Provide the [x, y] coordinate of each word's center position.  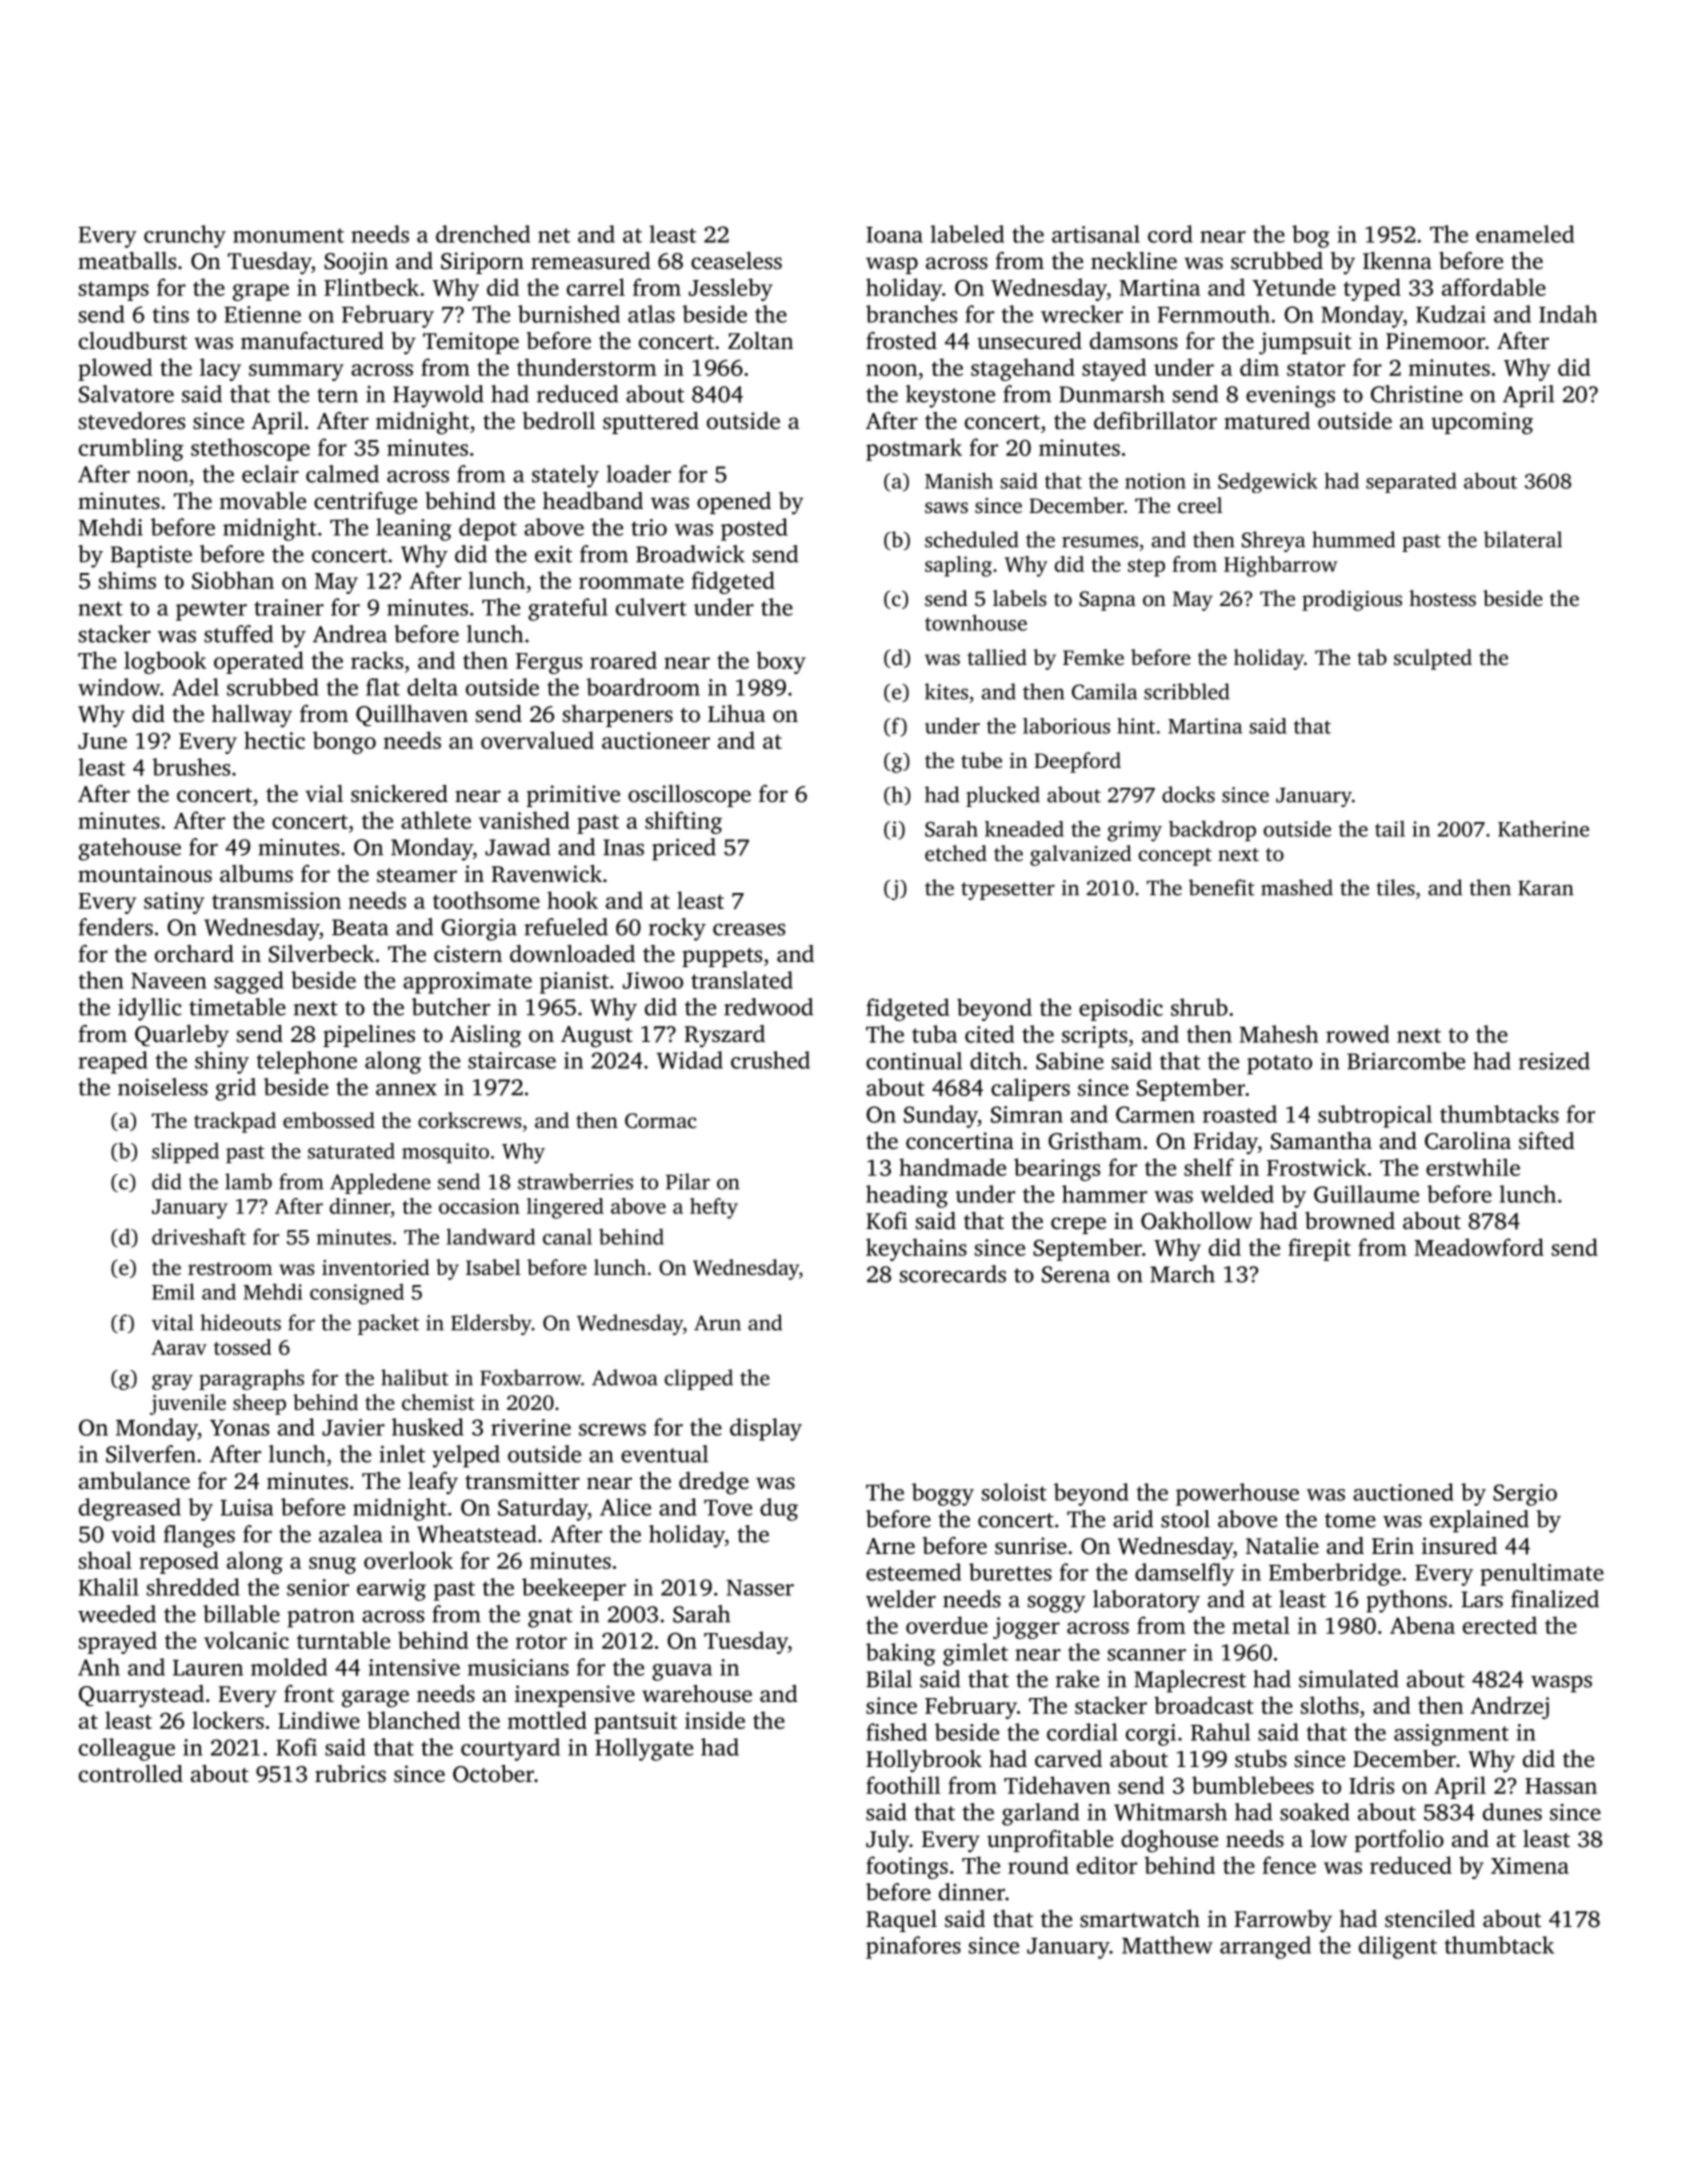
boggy [943, 1494]
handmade [952, 1167]
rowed [1357, 1034]
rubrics [350, 1774]
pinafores [913, 1947]
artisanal [1096, 234]
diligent [1398, 1947]
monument [288, 235]
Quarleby [182, 1036]
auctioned [1403, 1492]
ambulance [134, 1481]
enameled [1525, 234]
